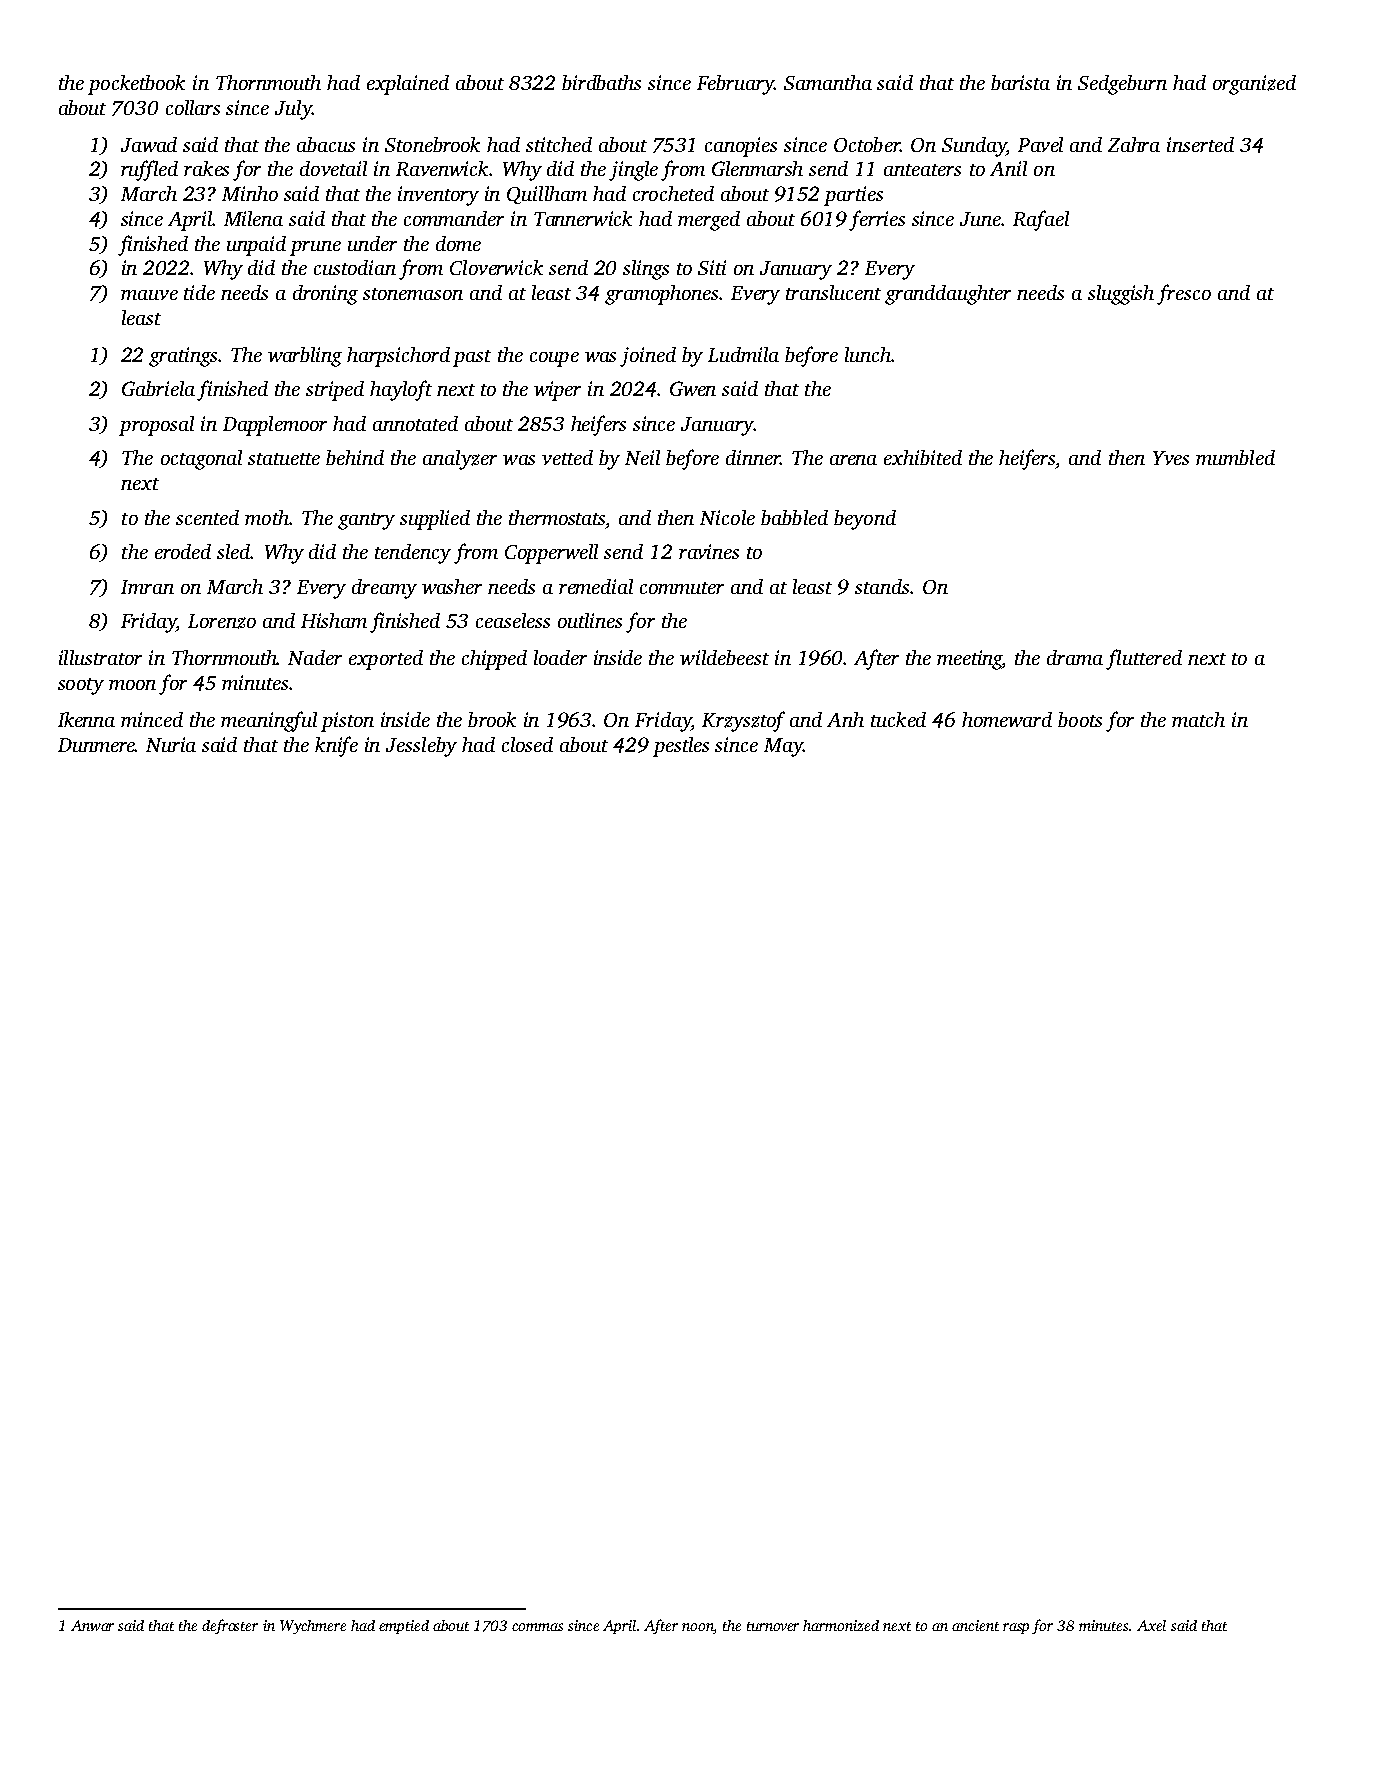 The width and height of the screenshot is (1373, 1777). I want to click on Nuria, so click(171, 744).
